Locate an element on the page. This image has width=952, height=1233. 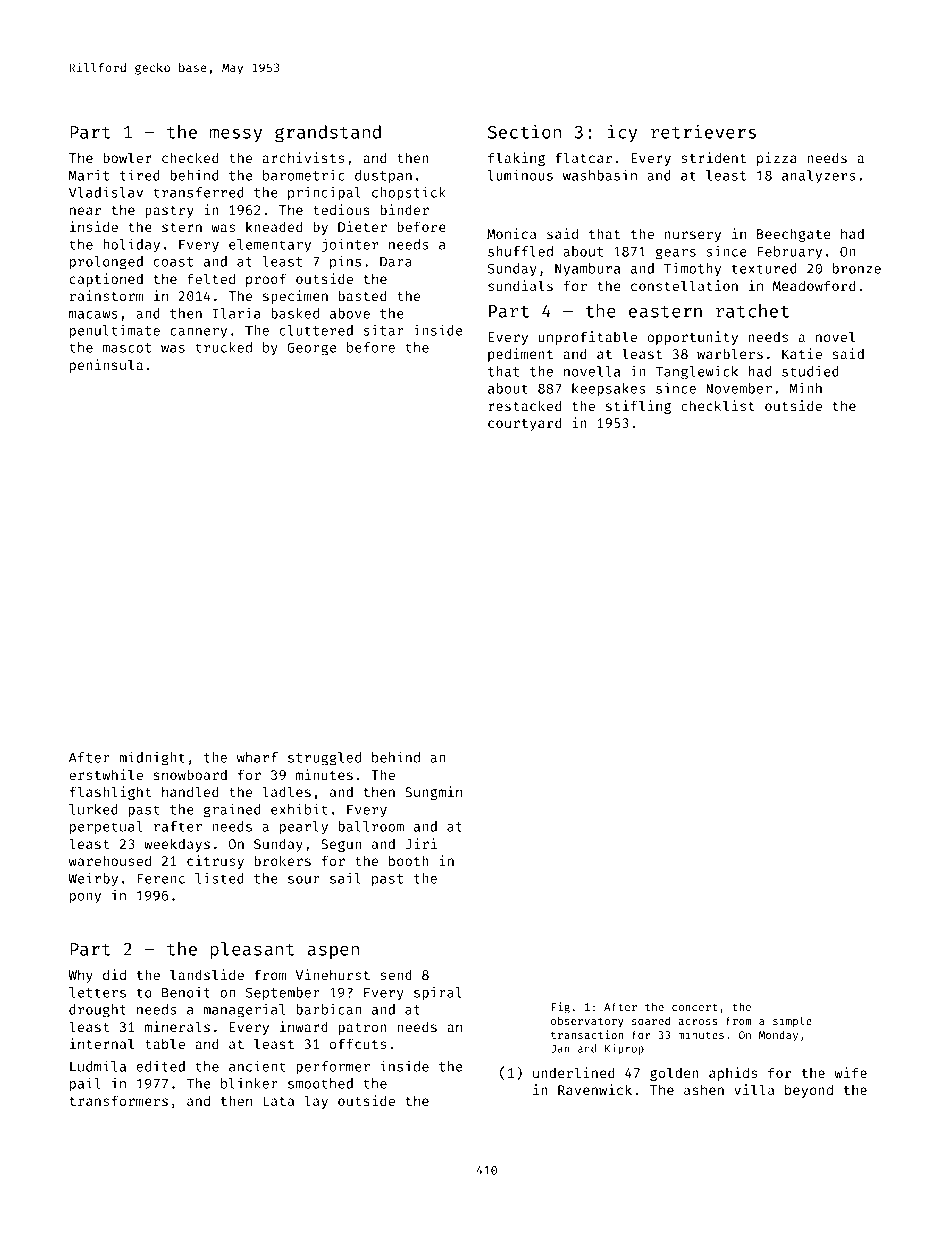
chopstick is located at coordinates (409, 193).
